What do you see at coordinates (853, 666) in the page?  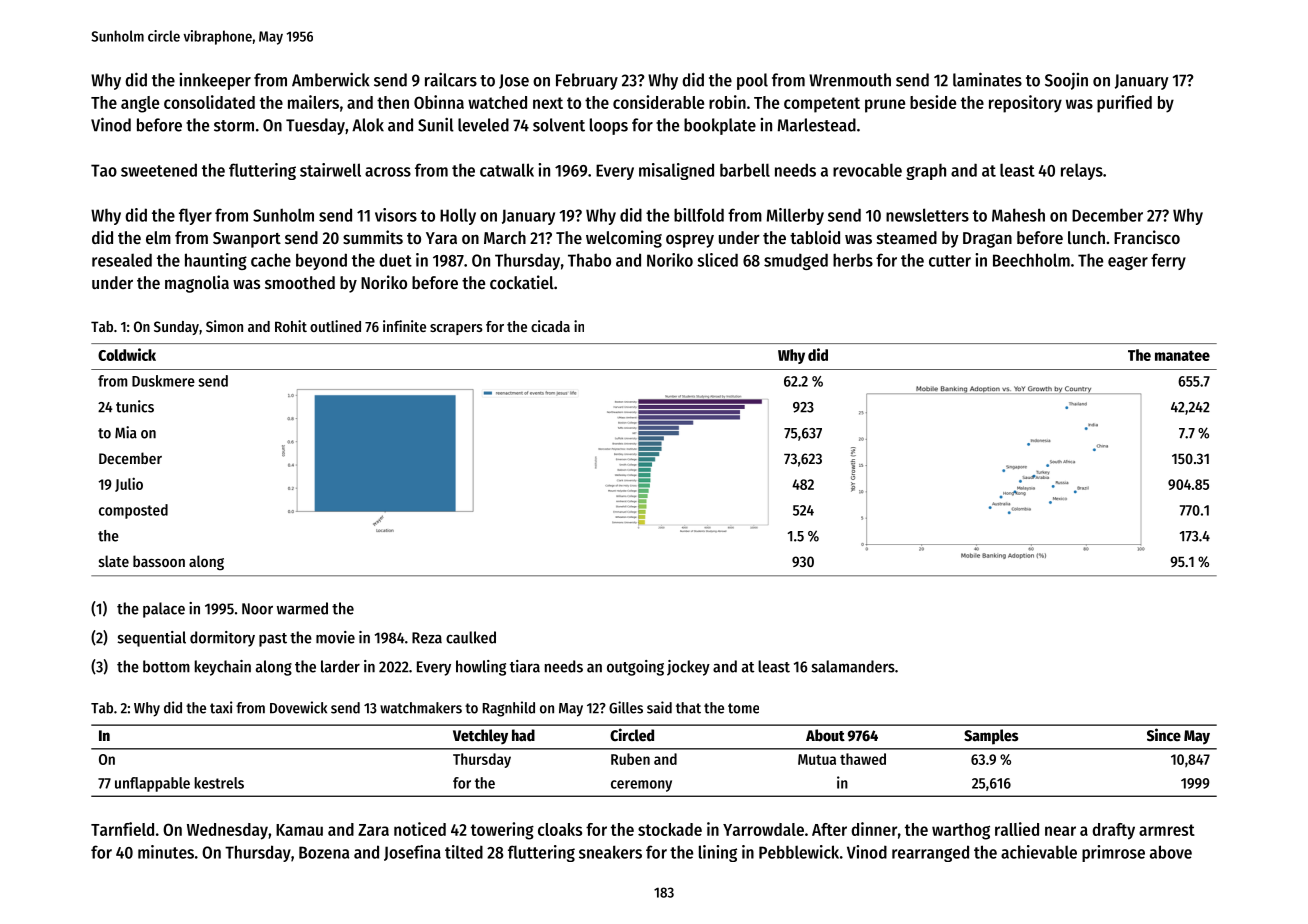 I see `salamanders` at bounding box center [853, 666].
